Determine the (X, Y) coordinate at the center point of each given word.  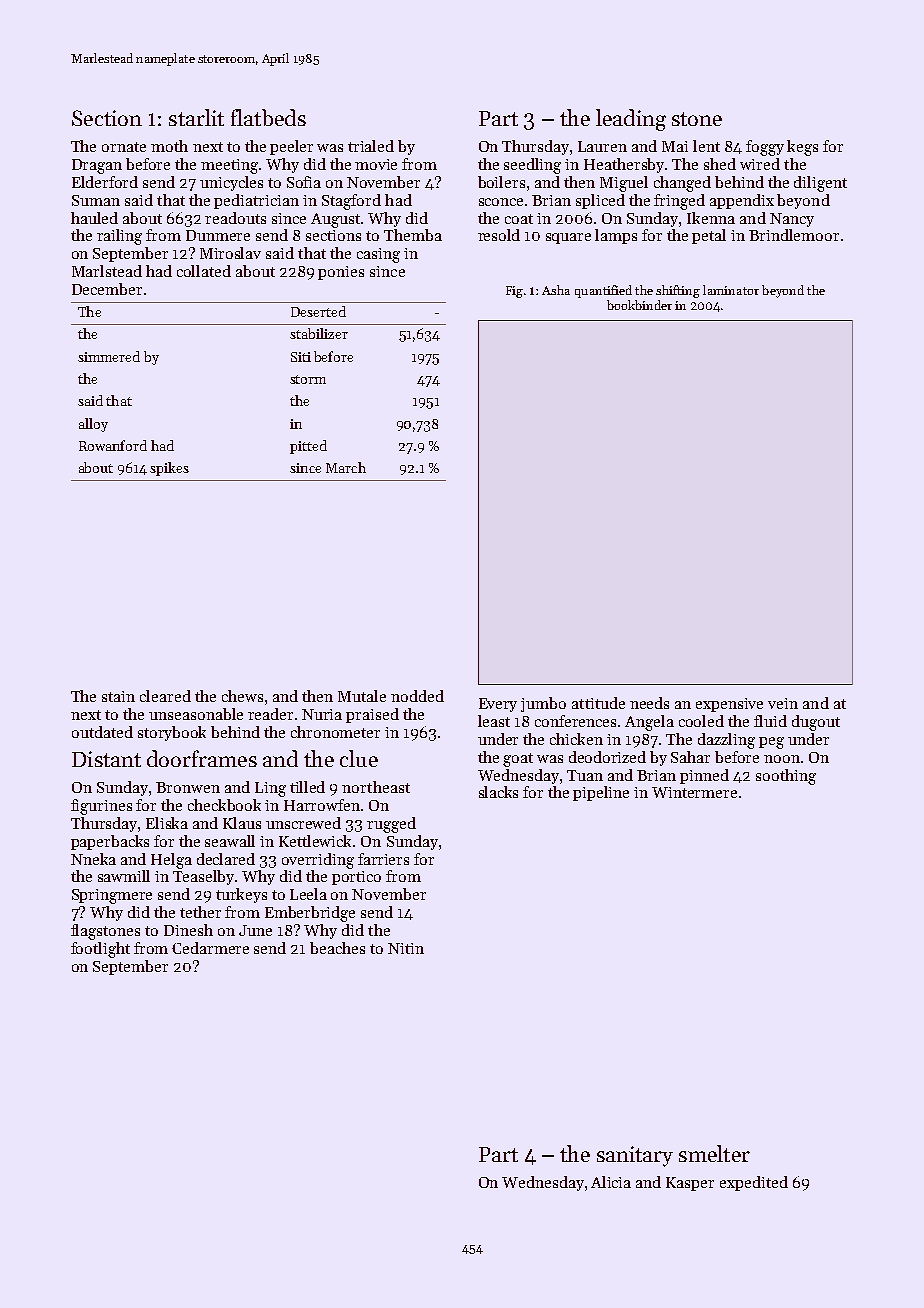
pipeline (601, 793)
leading (631, 120)
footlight (100, 950)
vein (783, 703)
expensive (729, 705)
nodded (417, 696)
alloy (93, 425)
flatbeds (268, 117)
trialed (371, 146)
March (346, 467)
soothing (786, 777)
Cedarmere (210, 948)
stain (118, 696)
